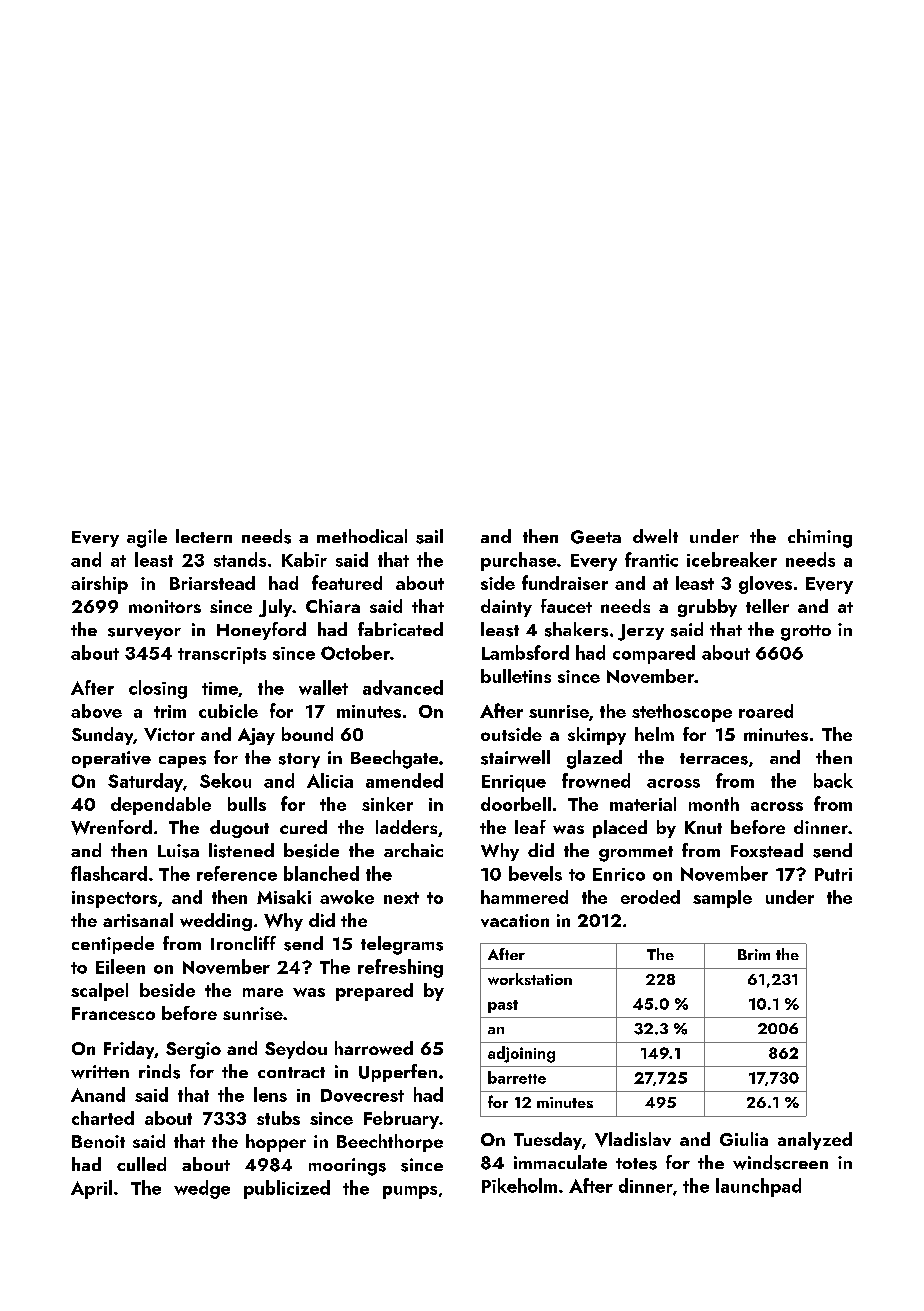  I want to click on back, so click(833, 780).
